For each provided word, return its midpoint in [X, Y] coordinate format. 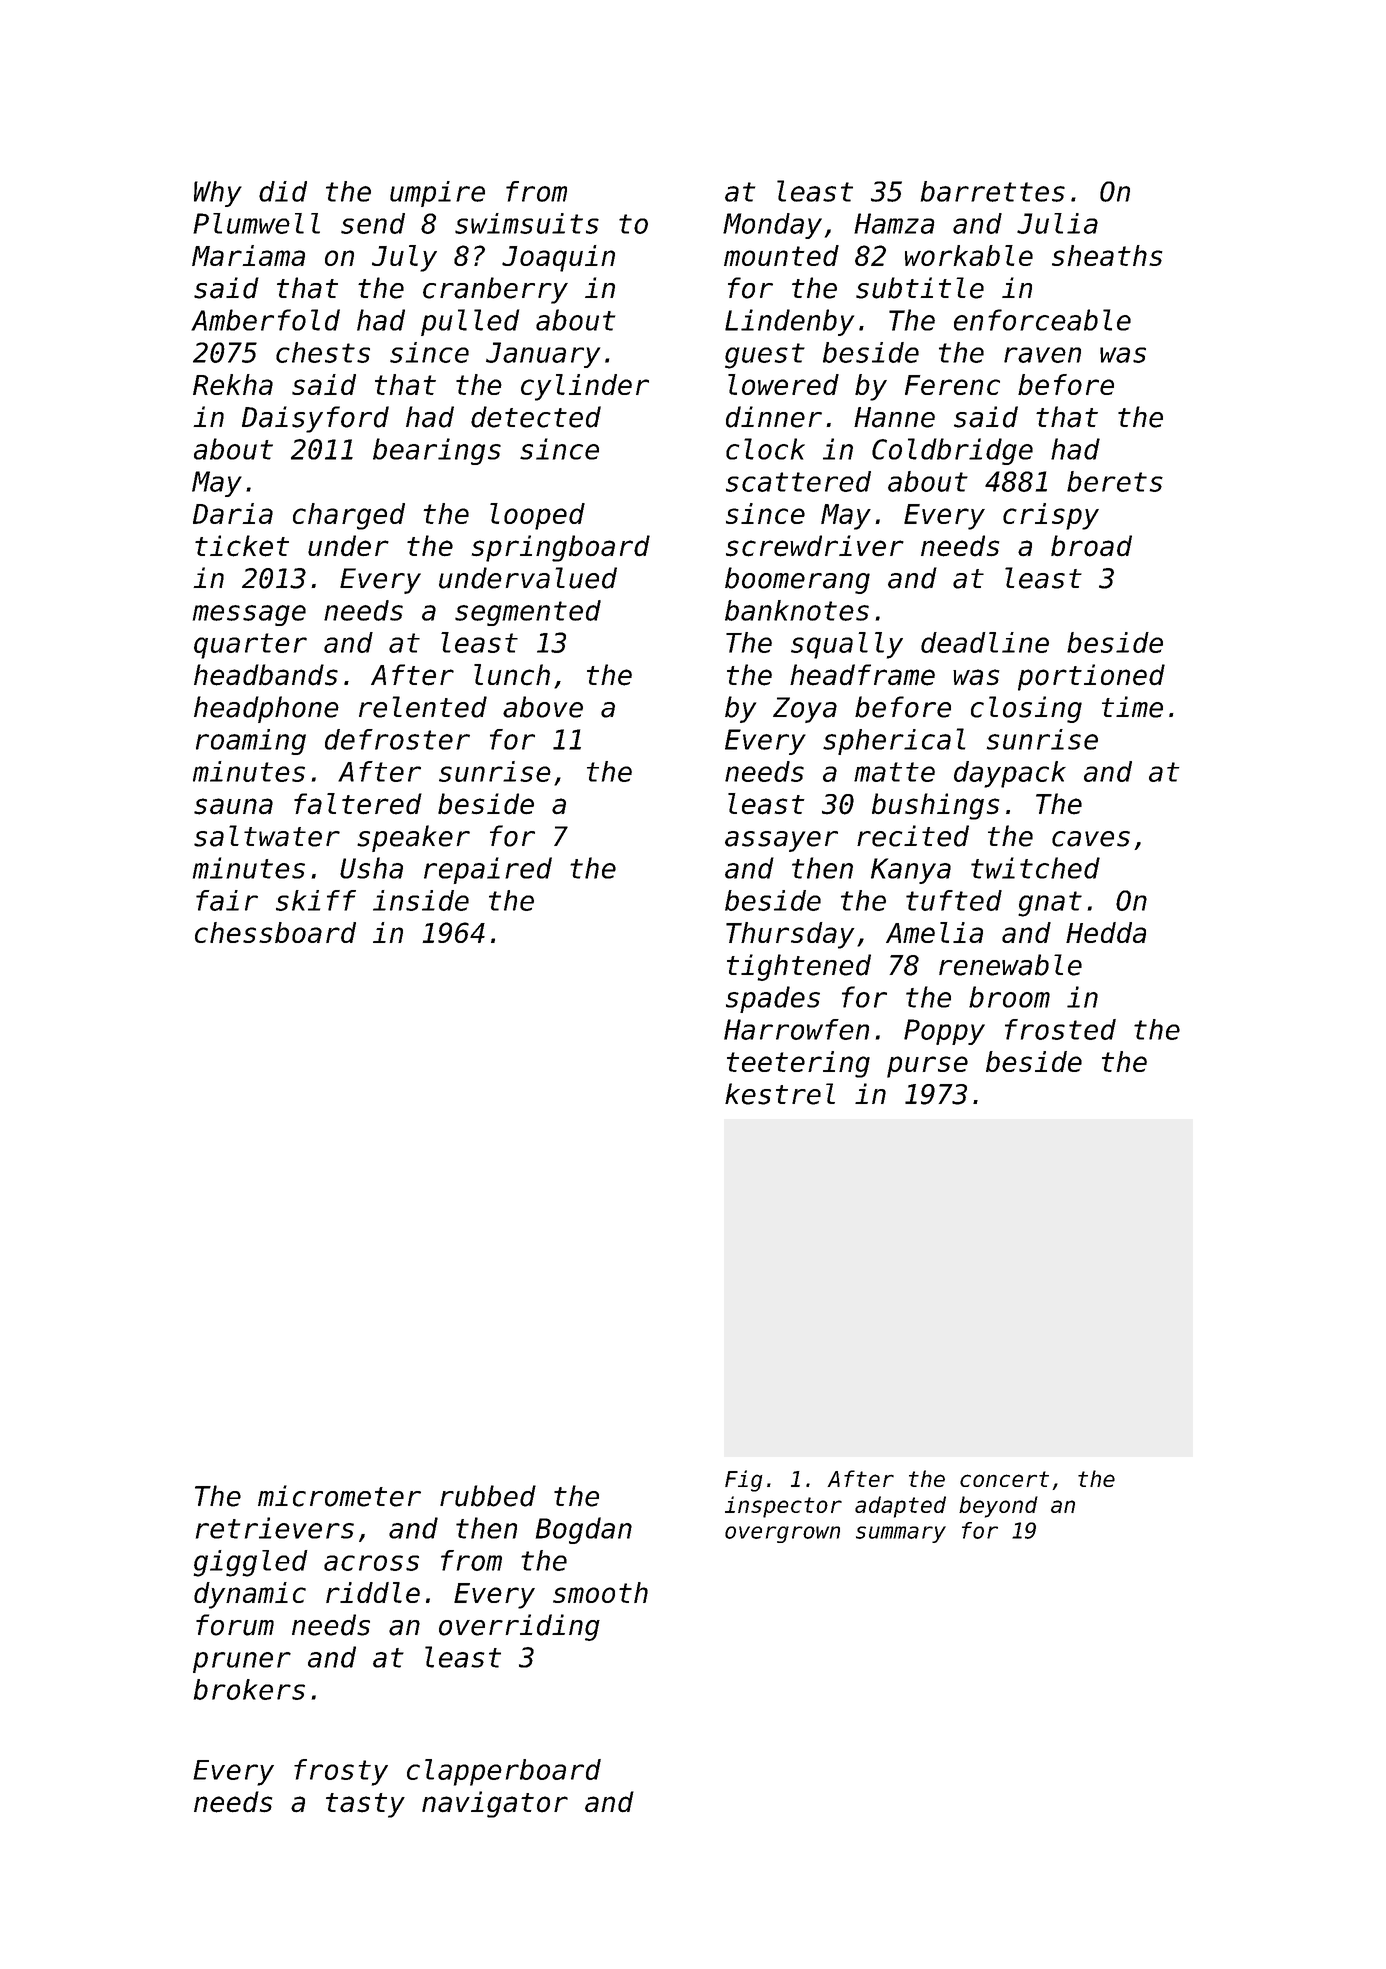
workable [969, 255]
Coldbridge [952, 451]
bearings [437, 451]
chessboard [275, 932]
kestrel [780, 1094]
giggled [250, 1563]
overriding [519, 1627]
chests [323, 352]
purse [927, 1067]
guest [765, 356]
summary [901, 1534]
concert [1004, 1479]
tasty [365, 1805]
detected [536, 417]
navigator [495, 1804]
